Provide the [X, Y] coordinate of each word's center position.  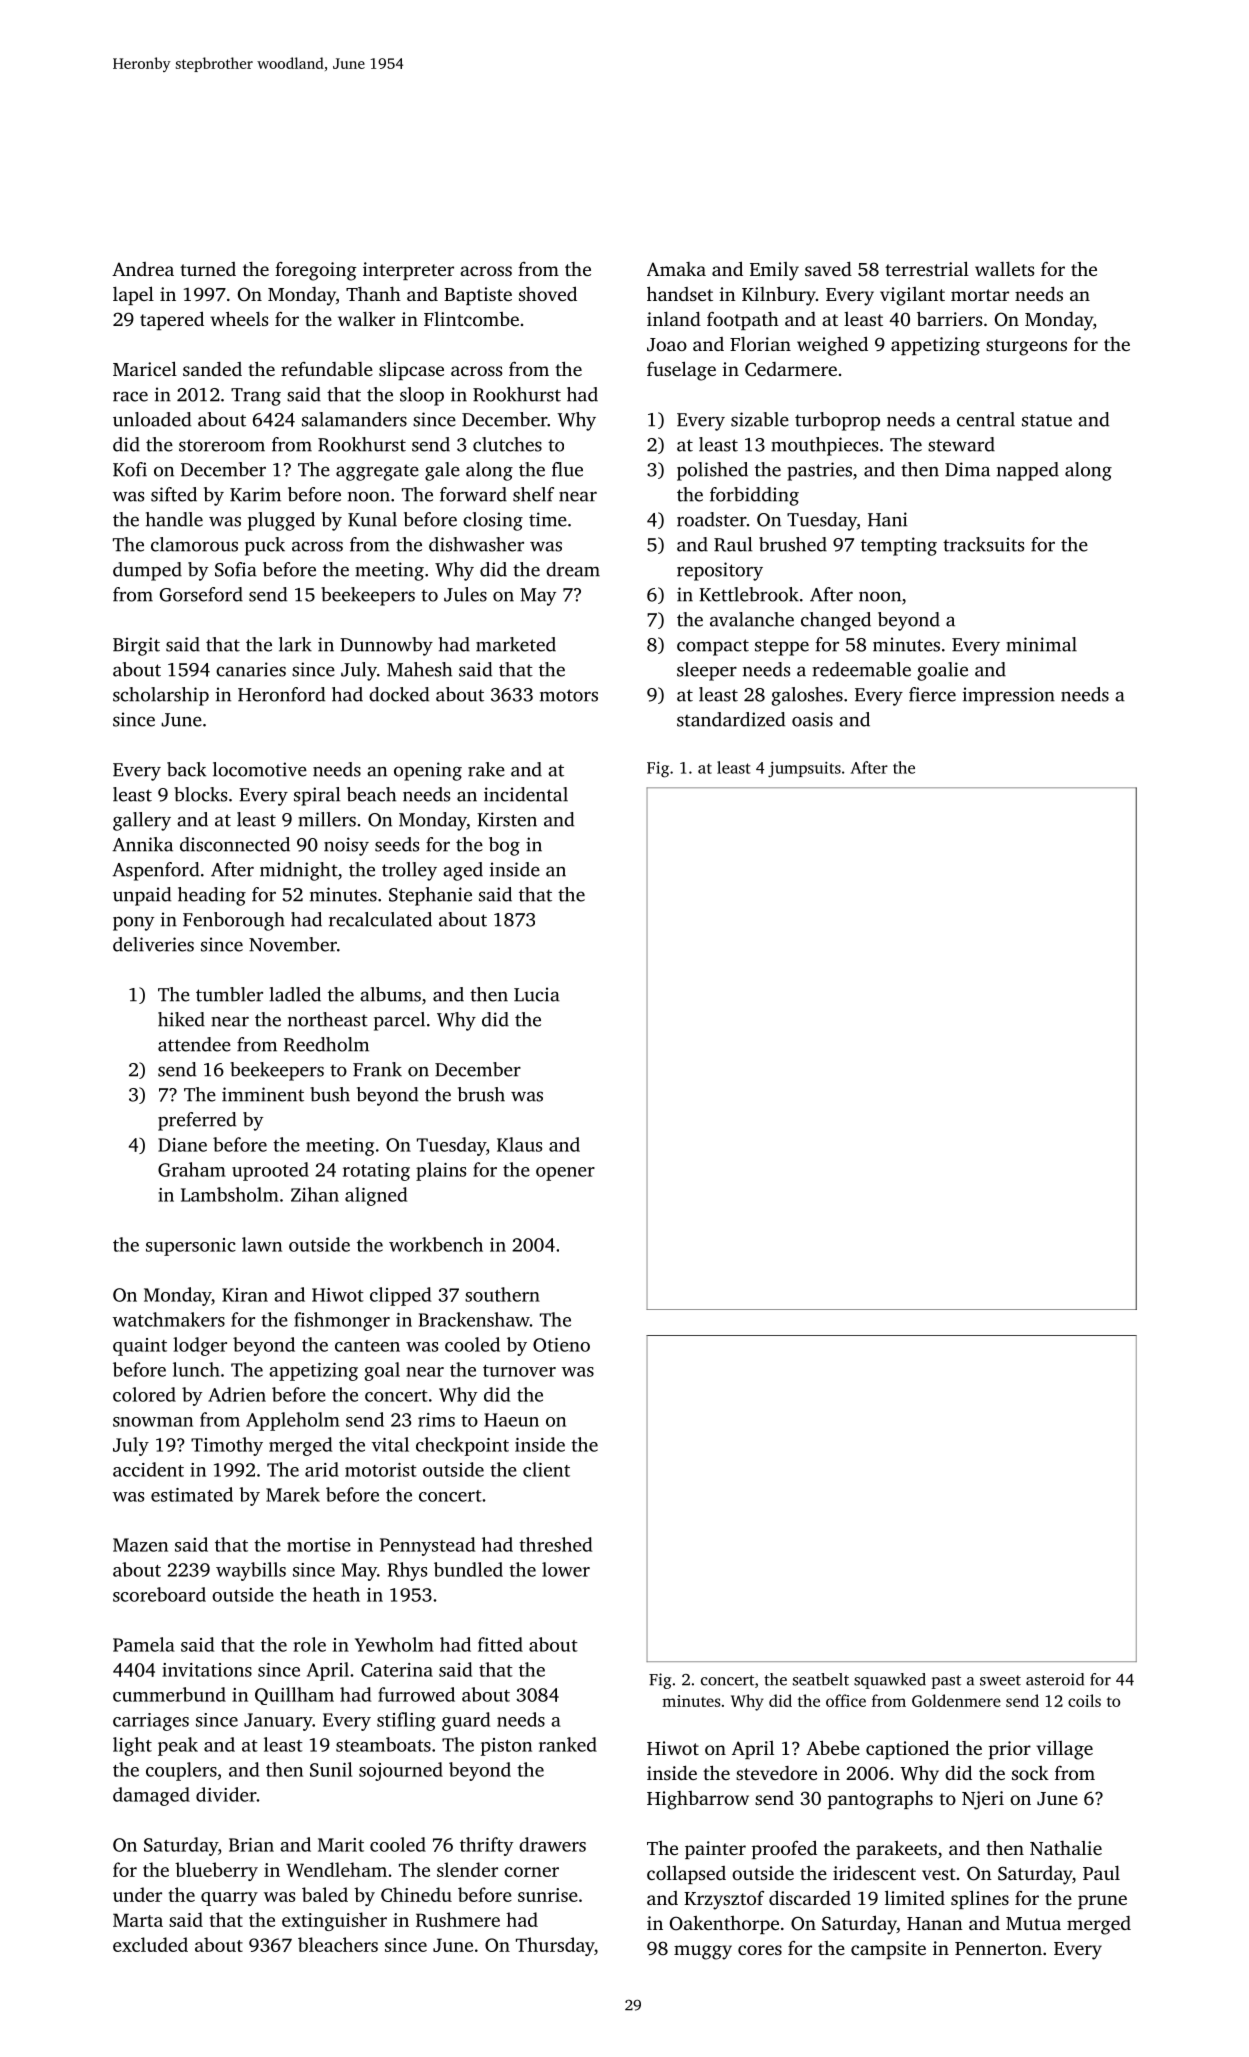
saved [828, 268]
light [132, 1746]
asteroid [1055, 1679]
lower [566, 1569]
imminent [263, 1094]
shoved [548, 293]
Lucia [537, 994]
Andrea [143, 269]
